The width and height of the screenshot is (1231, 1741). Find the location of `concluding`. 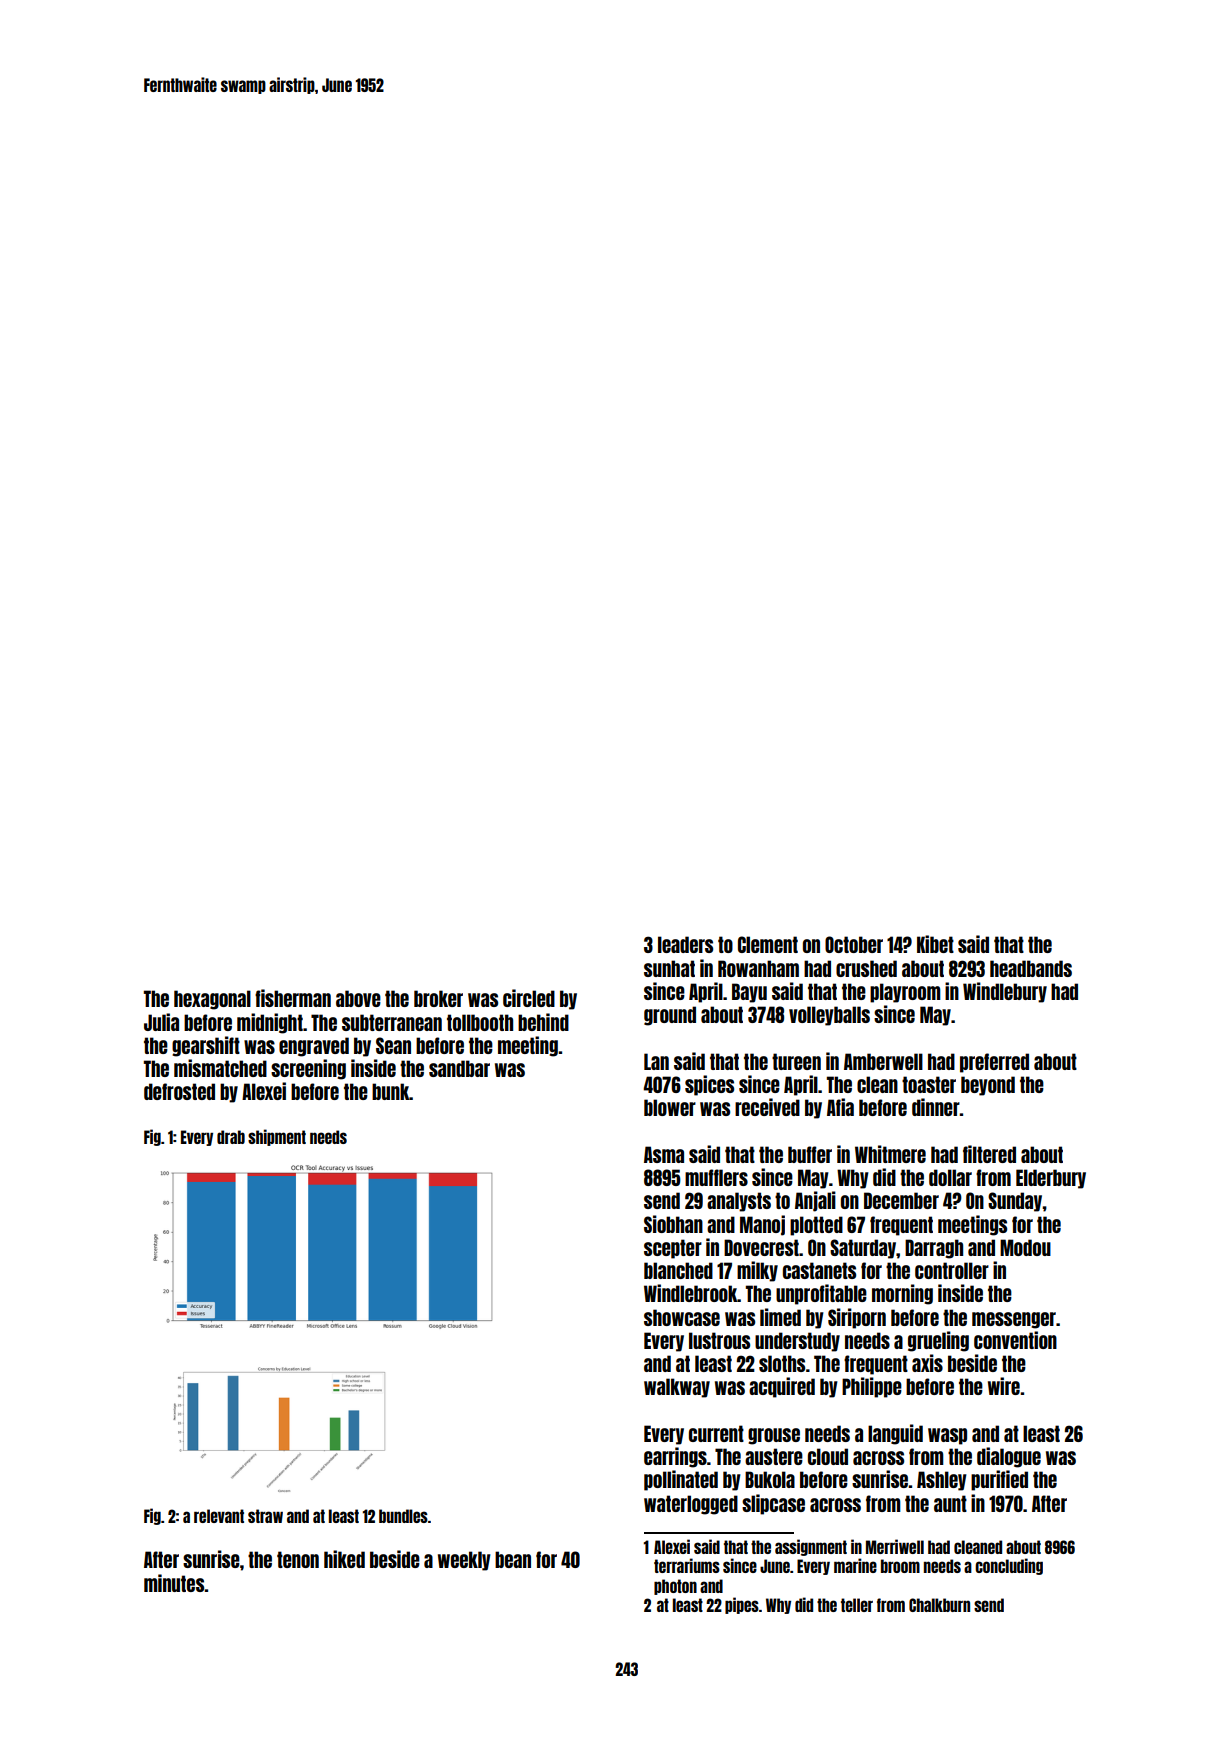

concluding is located at coordinates (1009, 1566).
